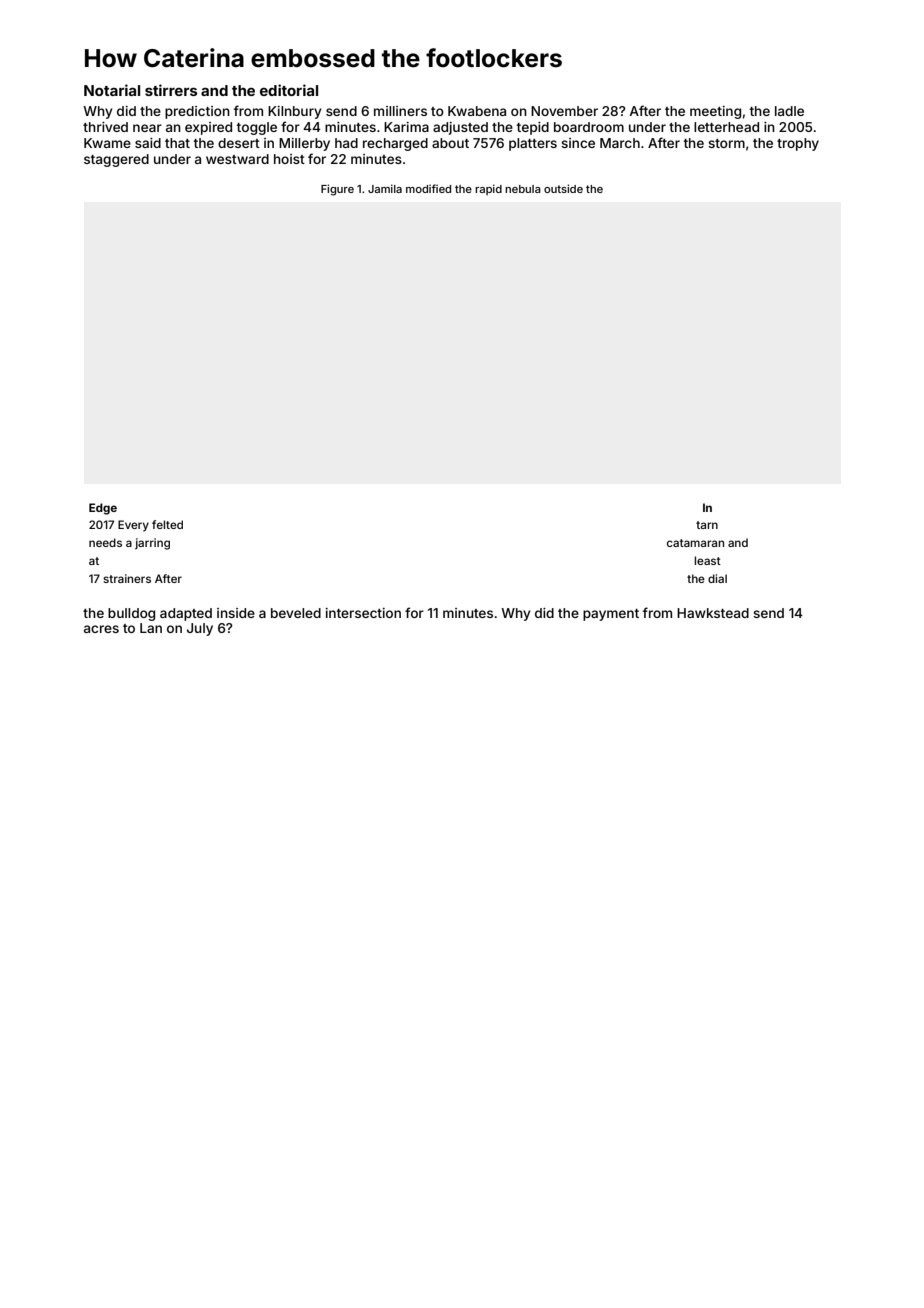  Describe the element at coordinates (695, 543) in the screenshot. I see `catamaran` at that location.
